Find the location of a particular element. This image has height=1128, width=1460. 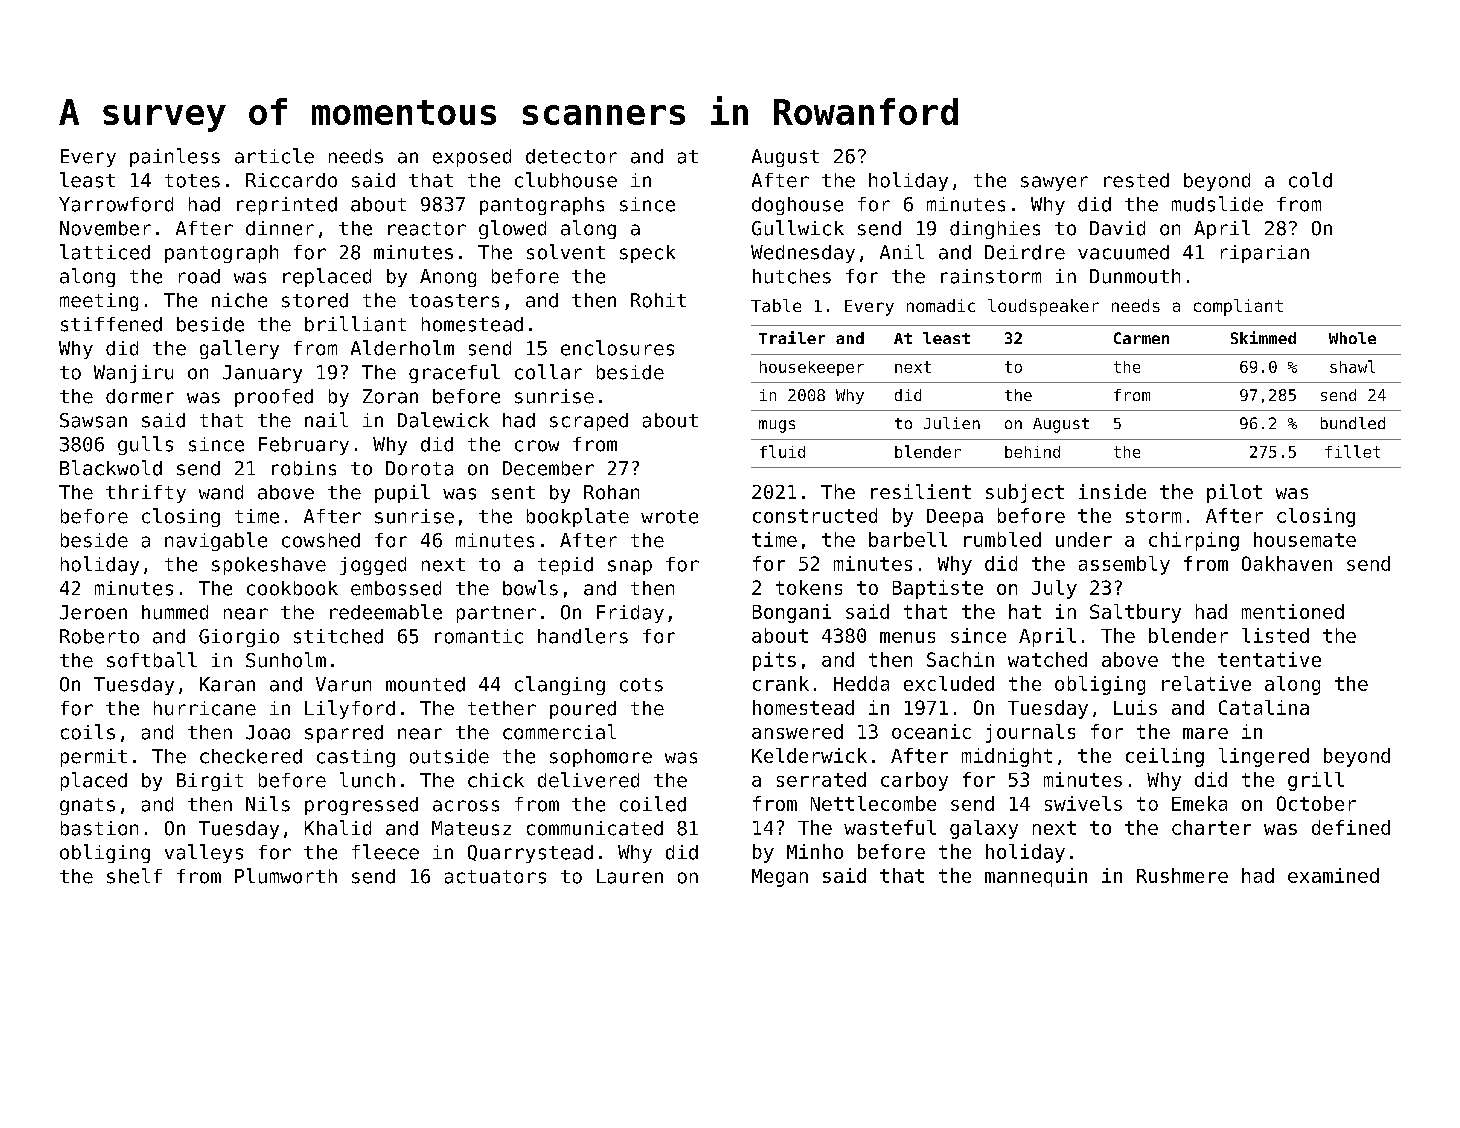

rested is located at coordinates (1136, 180).
